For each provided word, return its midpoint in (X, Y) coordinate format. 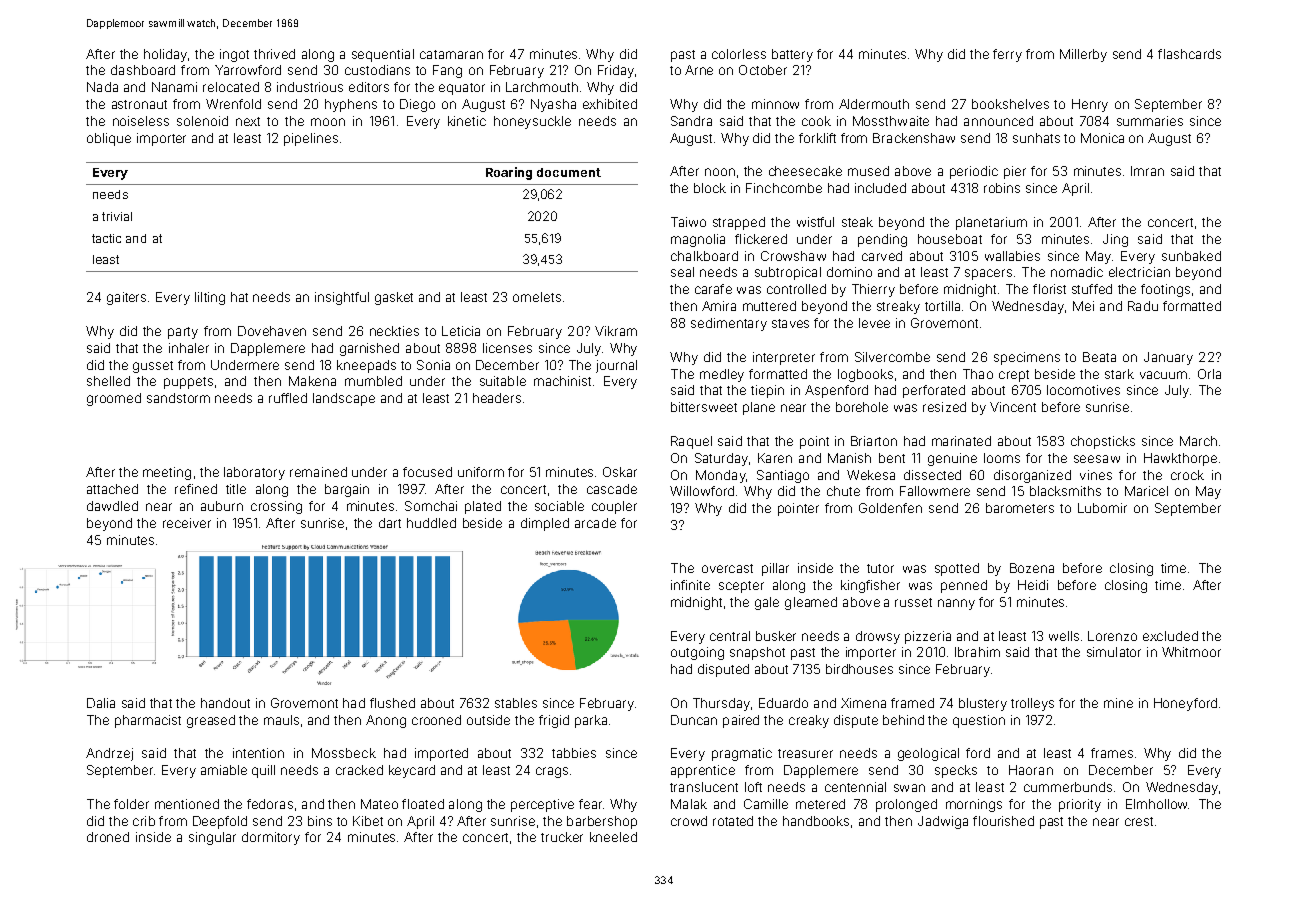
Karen (775, 458)
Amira (719, 306)
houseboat (950, 239)
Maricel (1146, 491)
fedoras (270, 804)
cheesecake (805, 171)
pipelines (311, 139)
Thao (978, 374)
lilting (210, 298)
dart (390, 523)
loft (753, 787)
